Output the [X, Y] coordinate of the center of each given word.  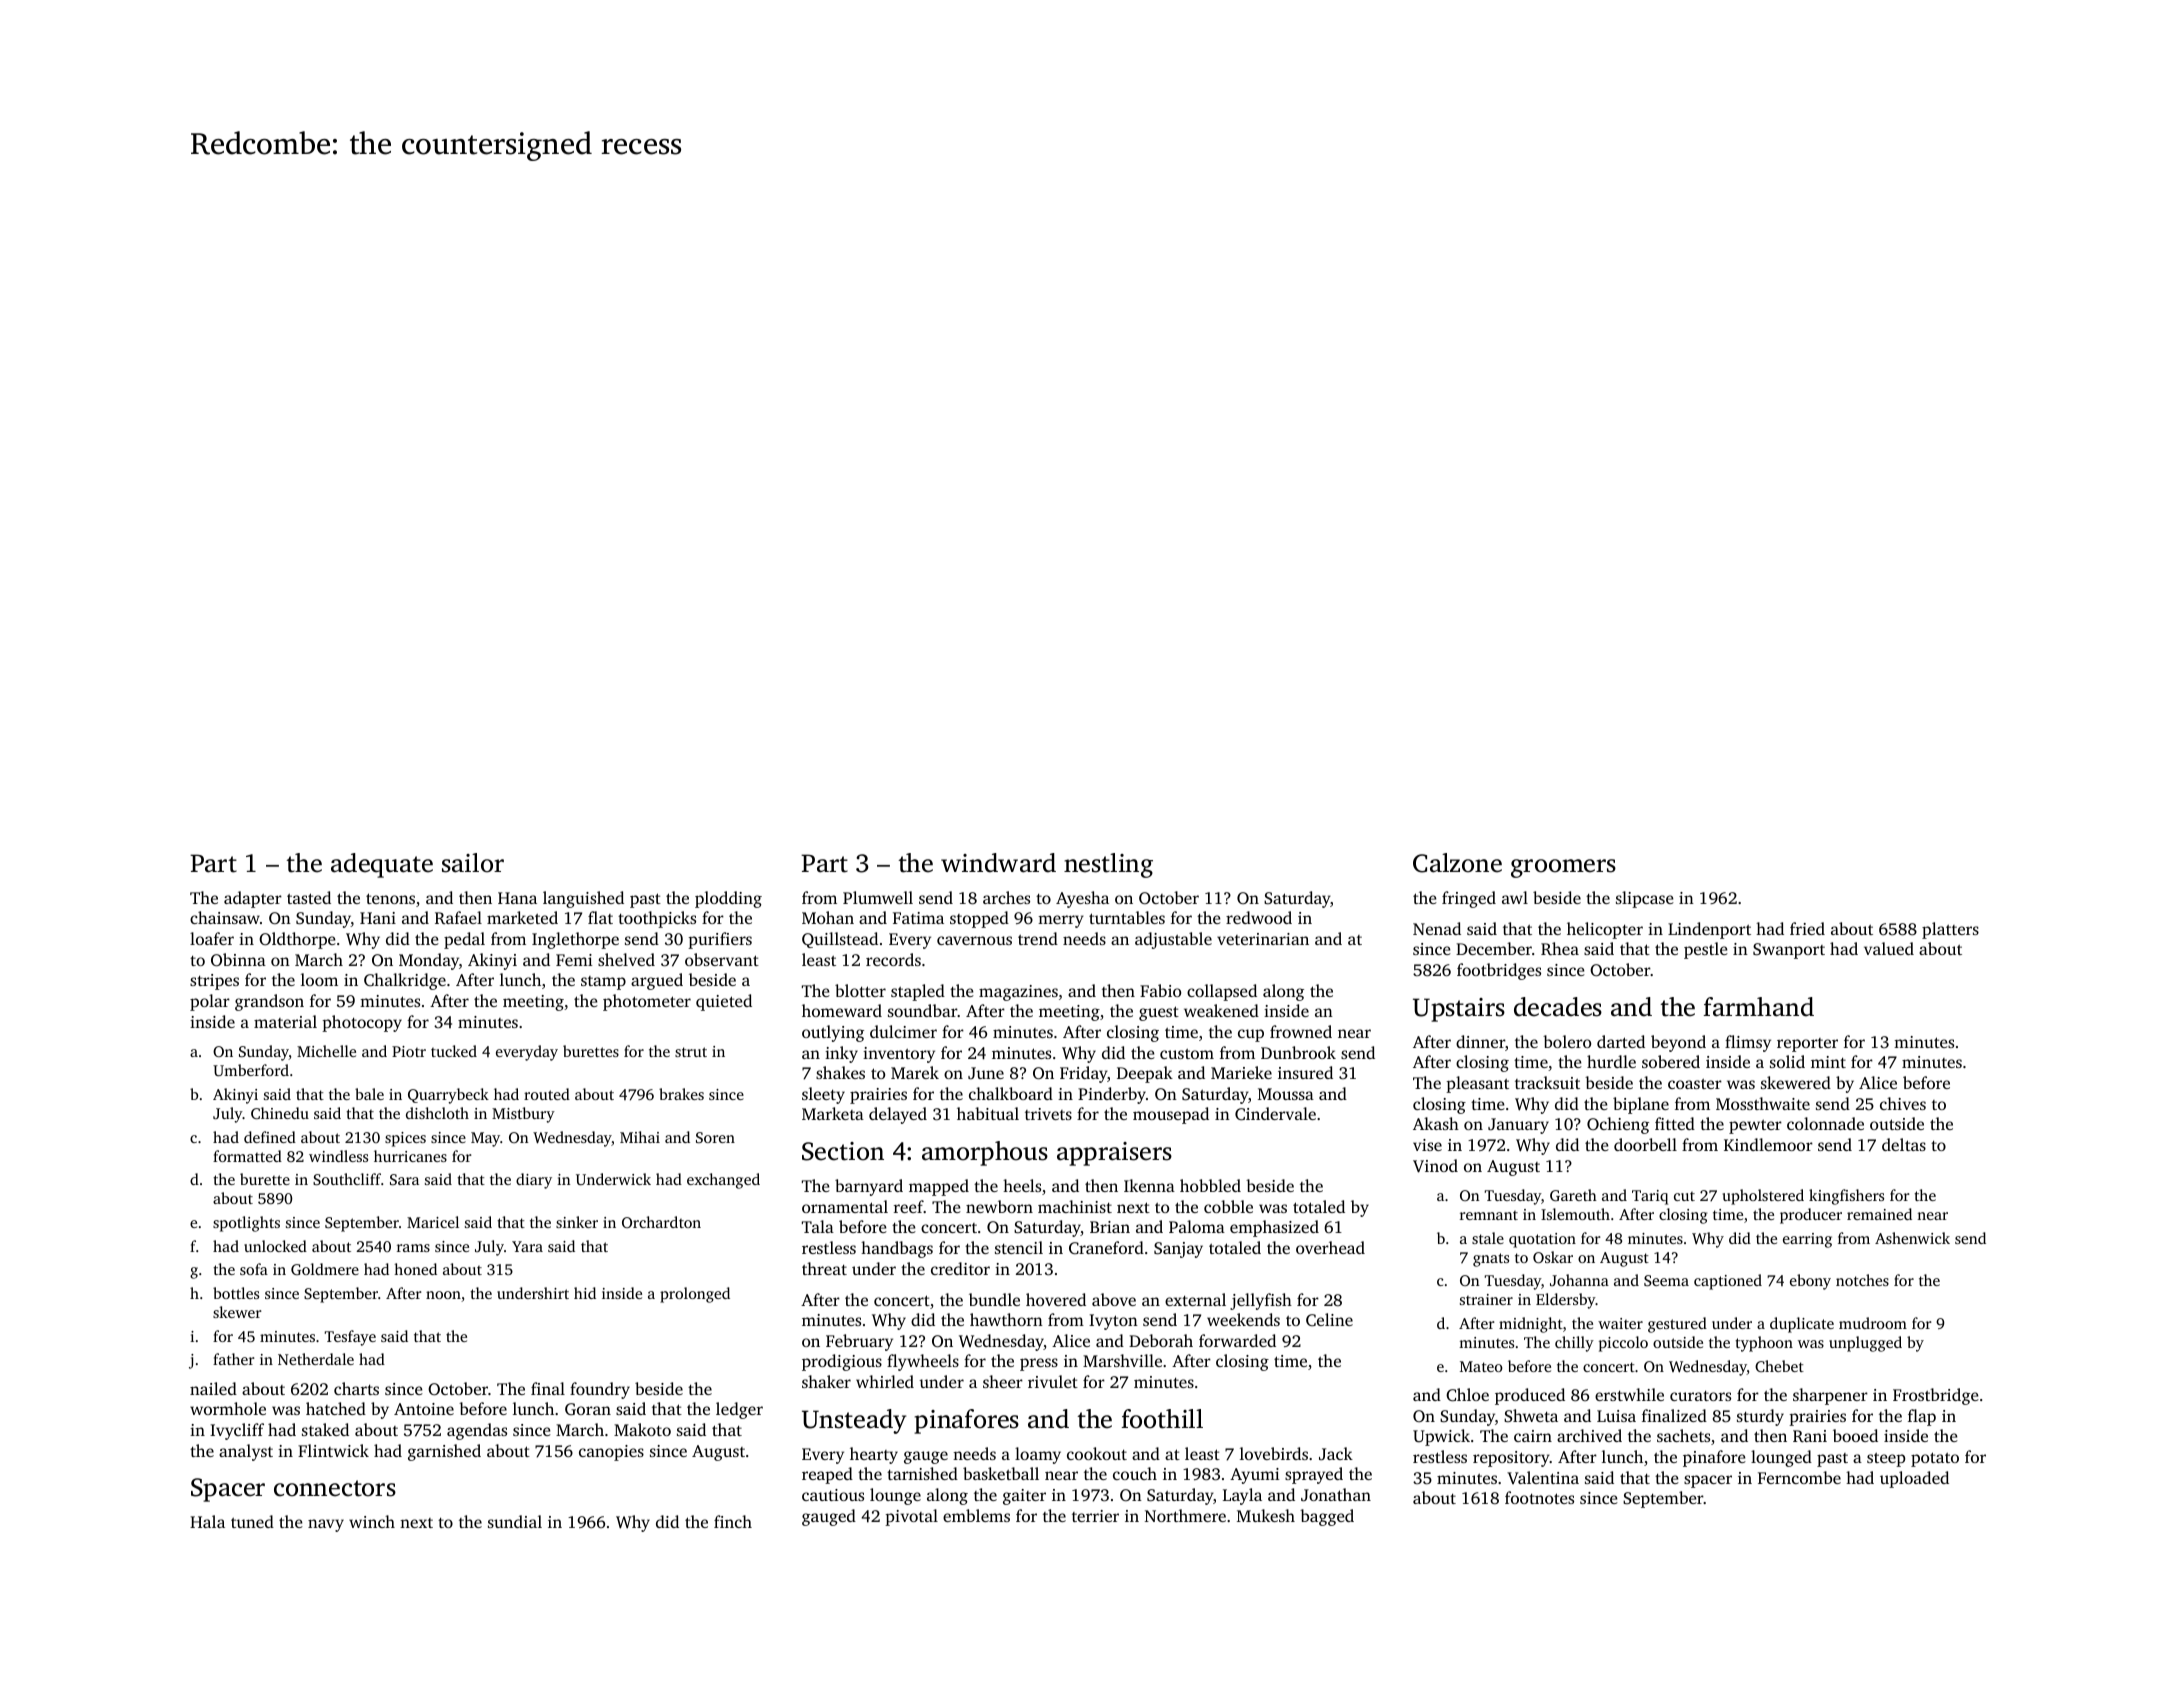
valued [1889, 948]
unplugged [1865, 1344]
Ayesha [1082, 899]
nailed [213, 1388]
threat [824, 1268]
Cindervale [1275, 1114]
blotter [860, 990]
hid [585, 1293]
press [1039, 1364]
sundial [515, 1521]
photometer [647, 1002]
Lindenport [1709, 930]
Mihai [640, 1137]
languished [583, 899]
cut [1684, 1196]
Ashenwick [1912, 1238]
